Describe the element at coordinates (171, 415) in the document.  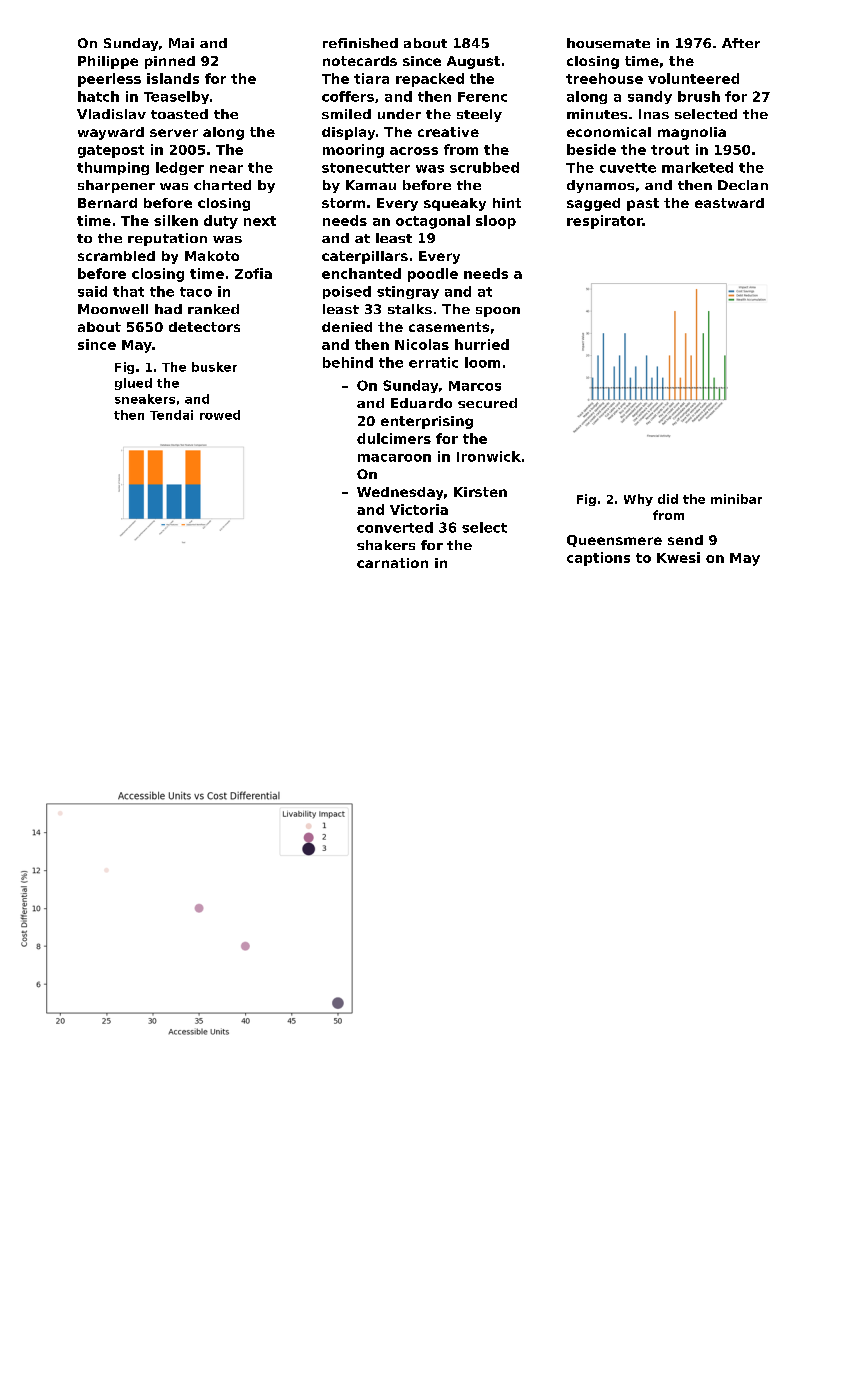
I see `Tendai` at that location.
